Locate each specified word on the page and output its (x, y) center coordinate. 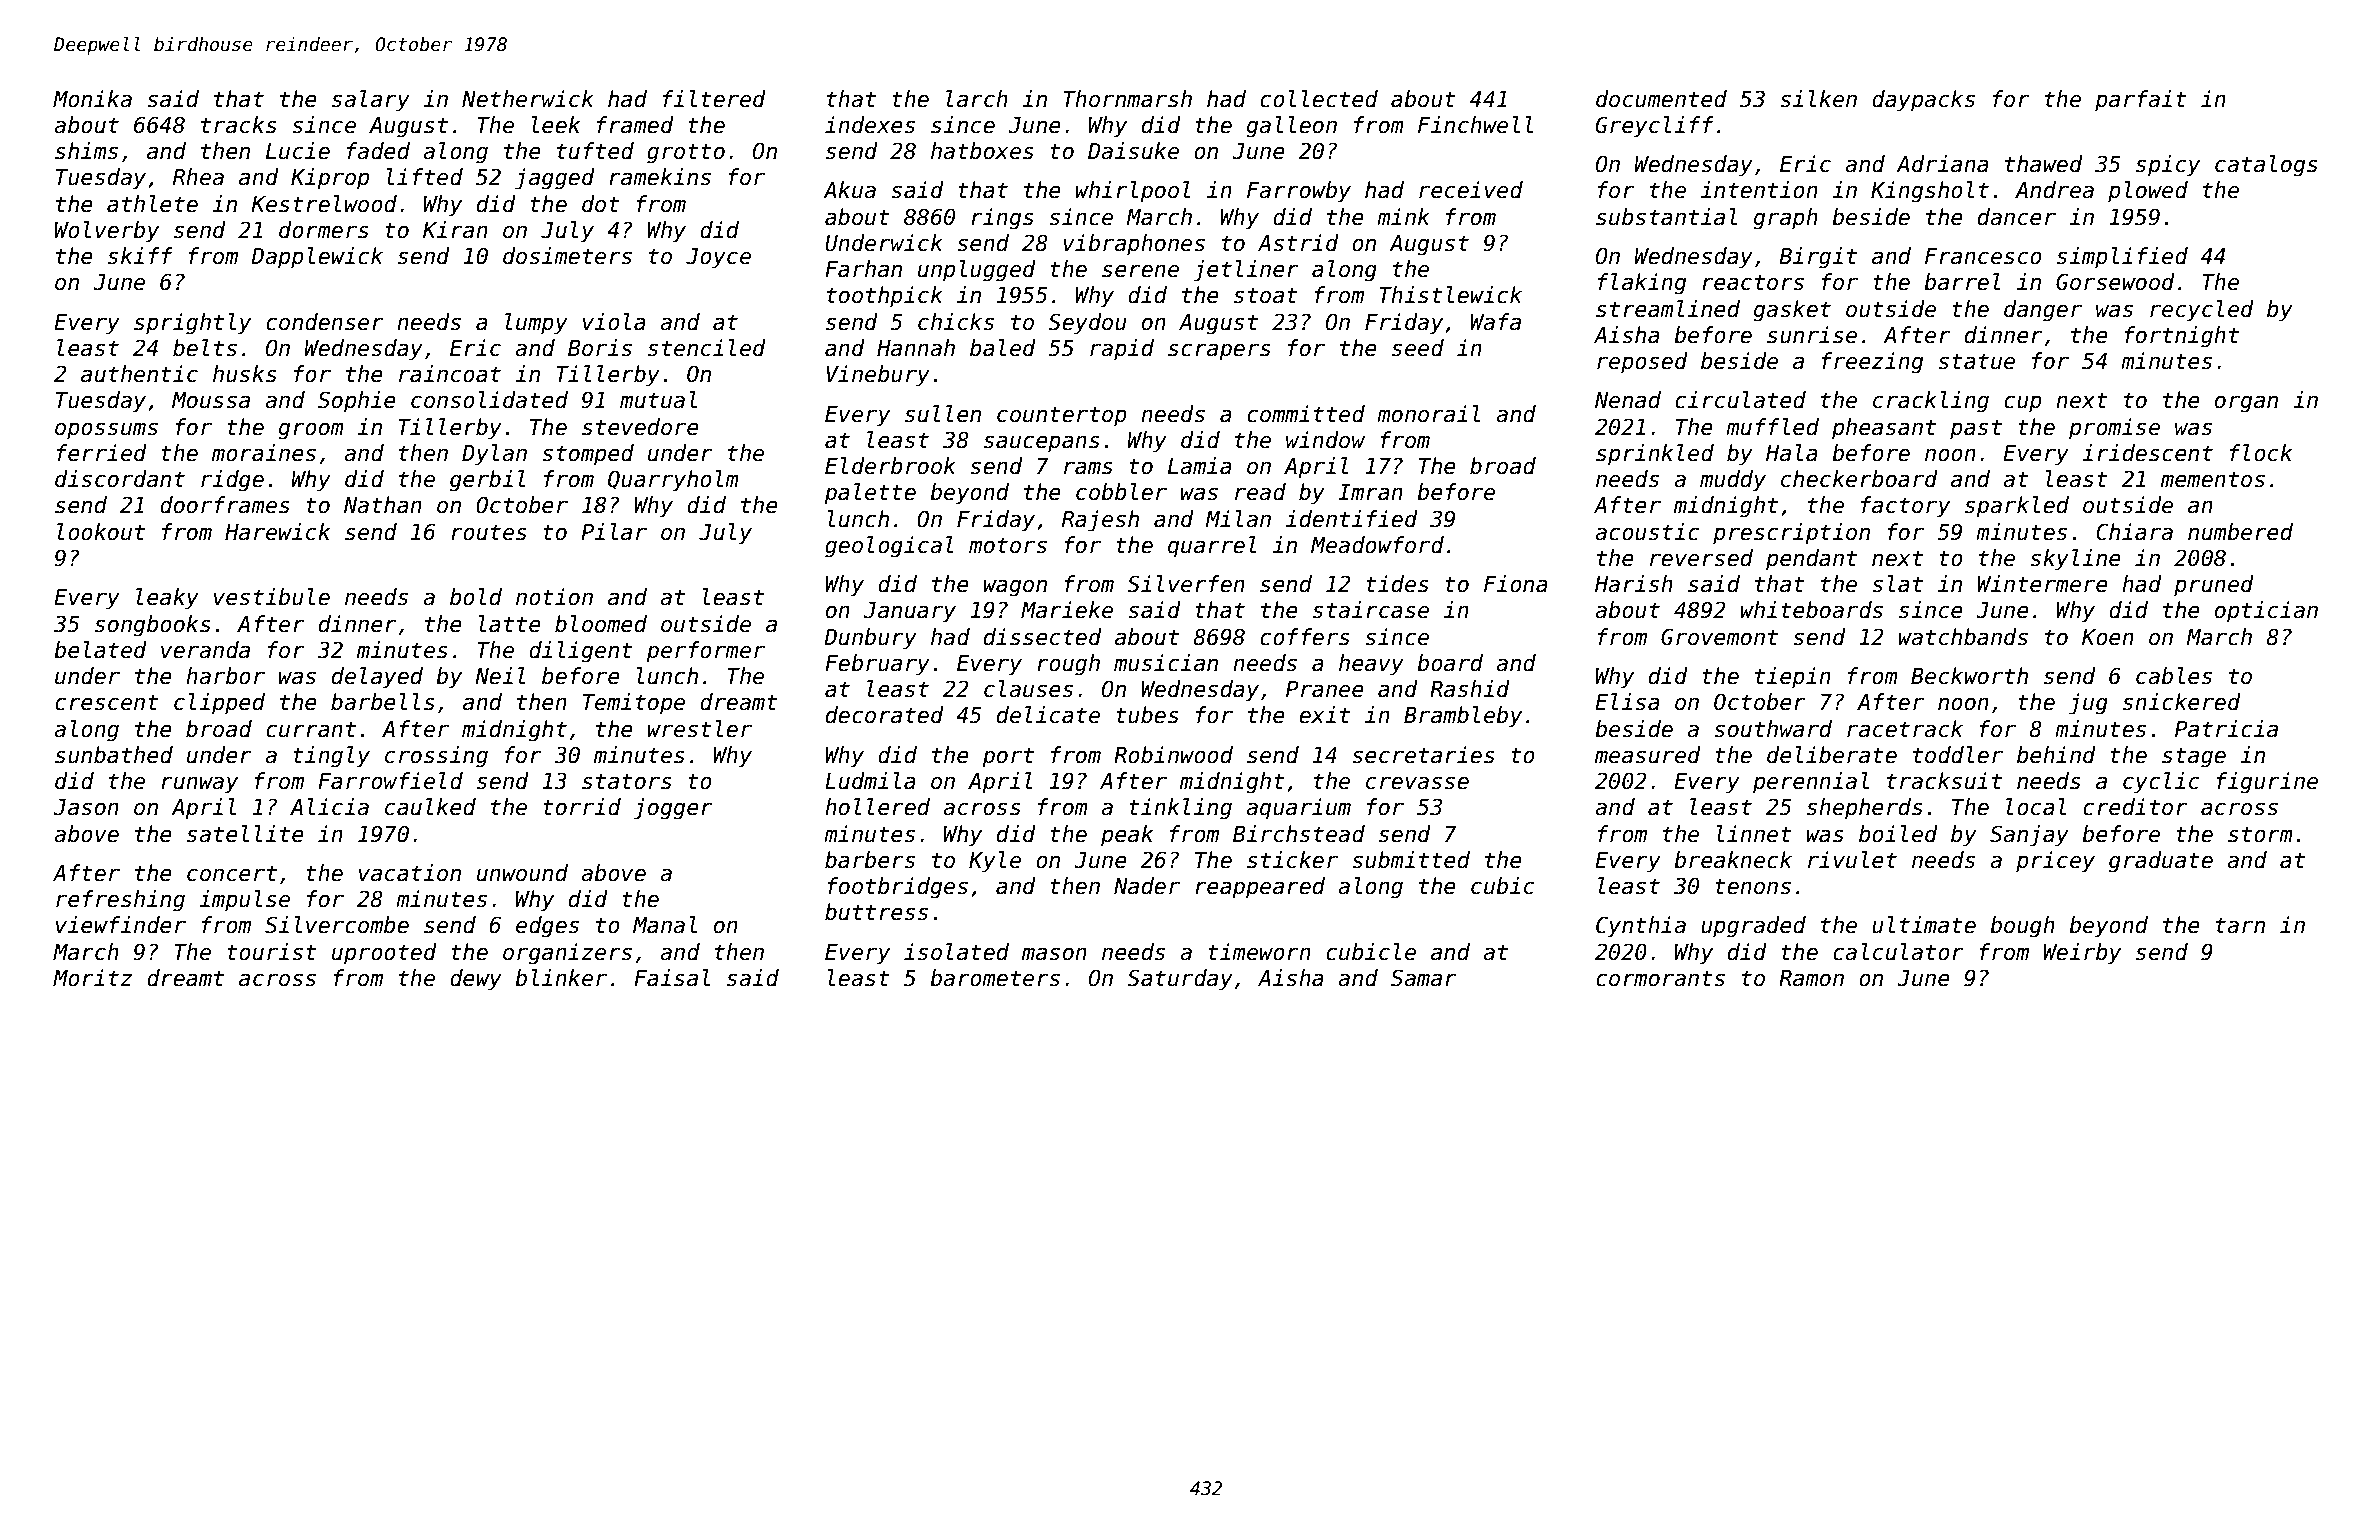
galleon (1291, 127)
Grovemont (1719, 637)
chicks (956, 322)
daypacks (1923, 101)
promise (2114, 429)
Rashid (1470, 689)
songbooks (153, 626)
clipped (219, 704)
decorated (885, 715)
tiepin (1793, 678)
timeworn (1259, 952)
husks (245, 374)
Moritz (92, 978)
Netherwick (528, 99)
